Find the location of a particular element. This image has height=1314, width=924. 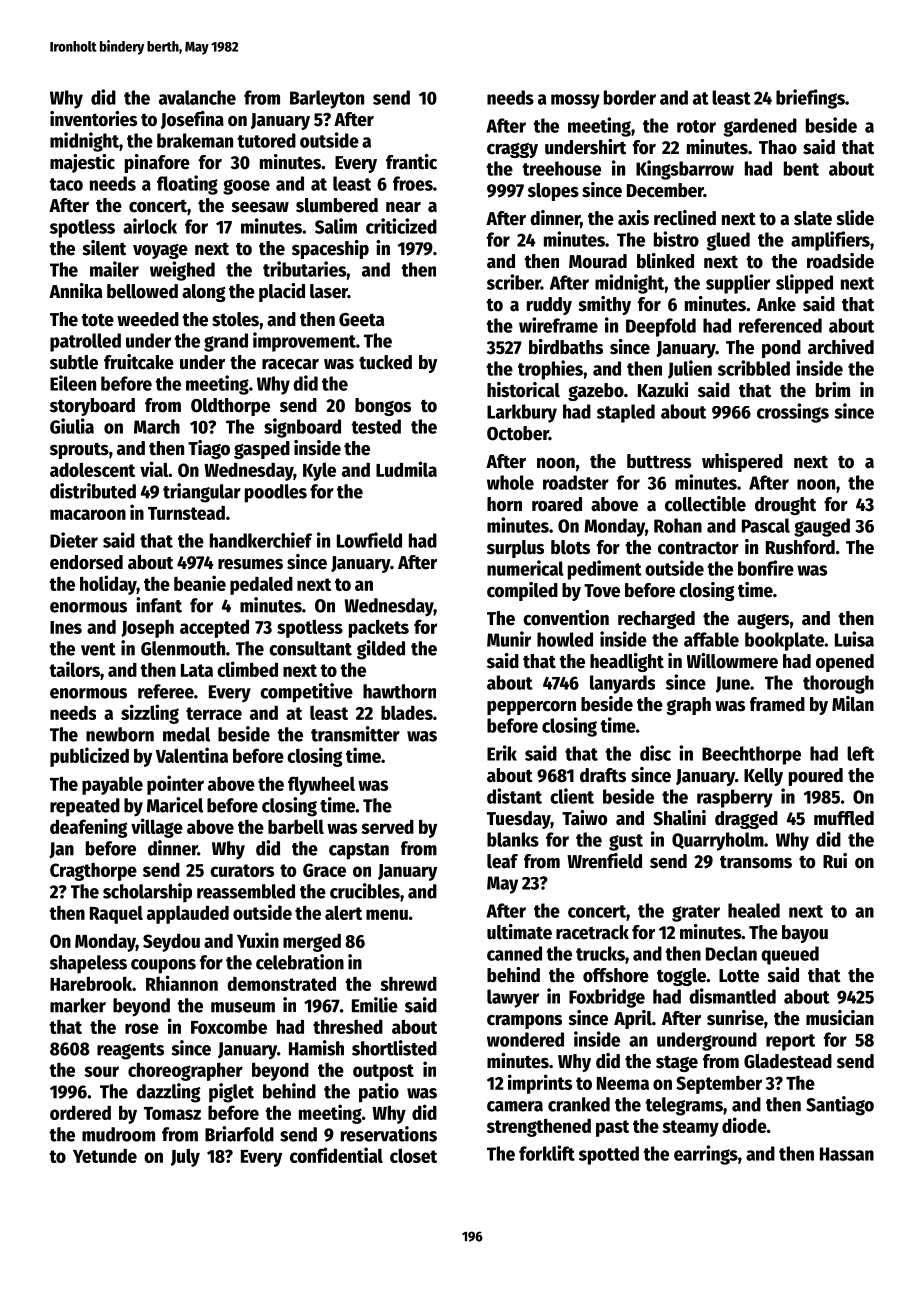

avalanche is located at coordinates (197, 97).
